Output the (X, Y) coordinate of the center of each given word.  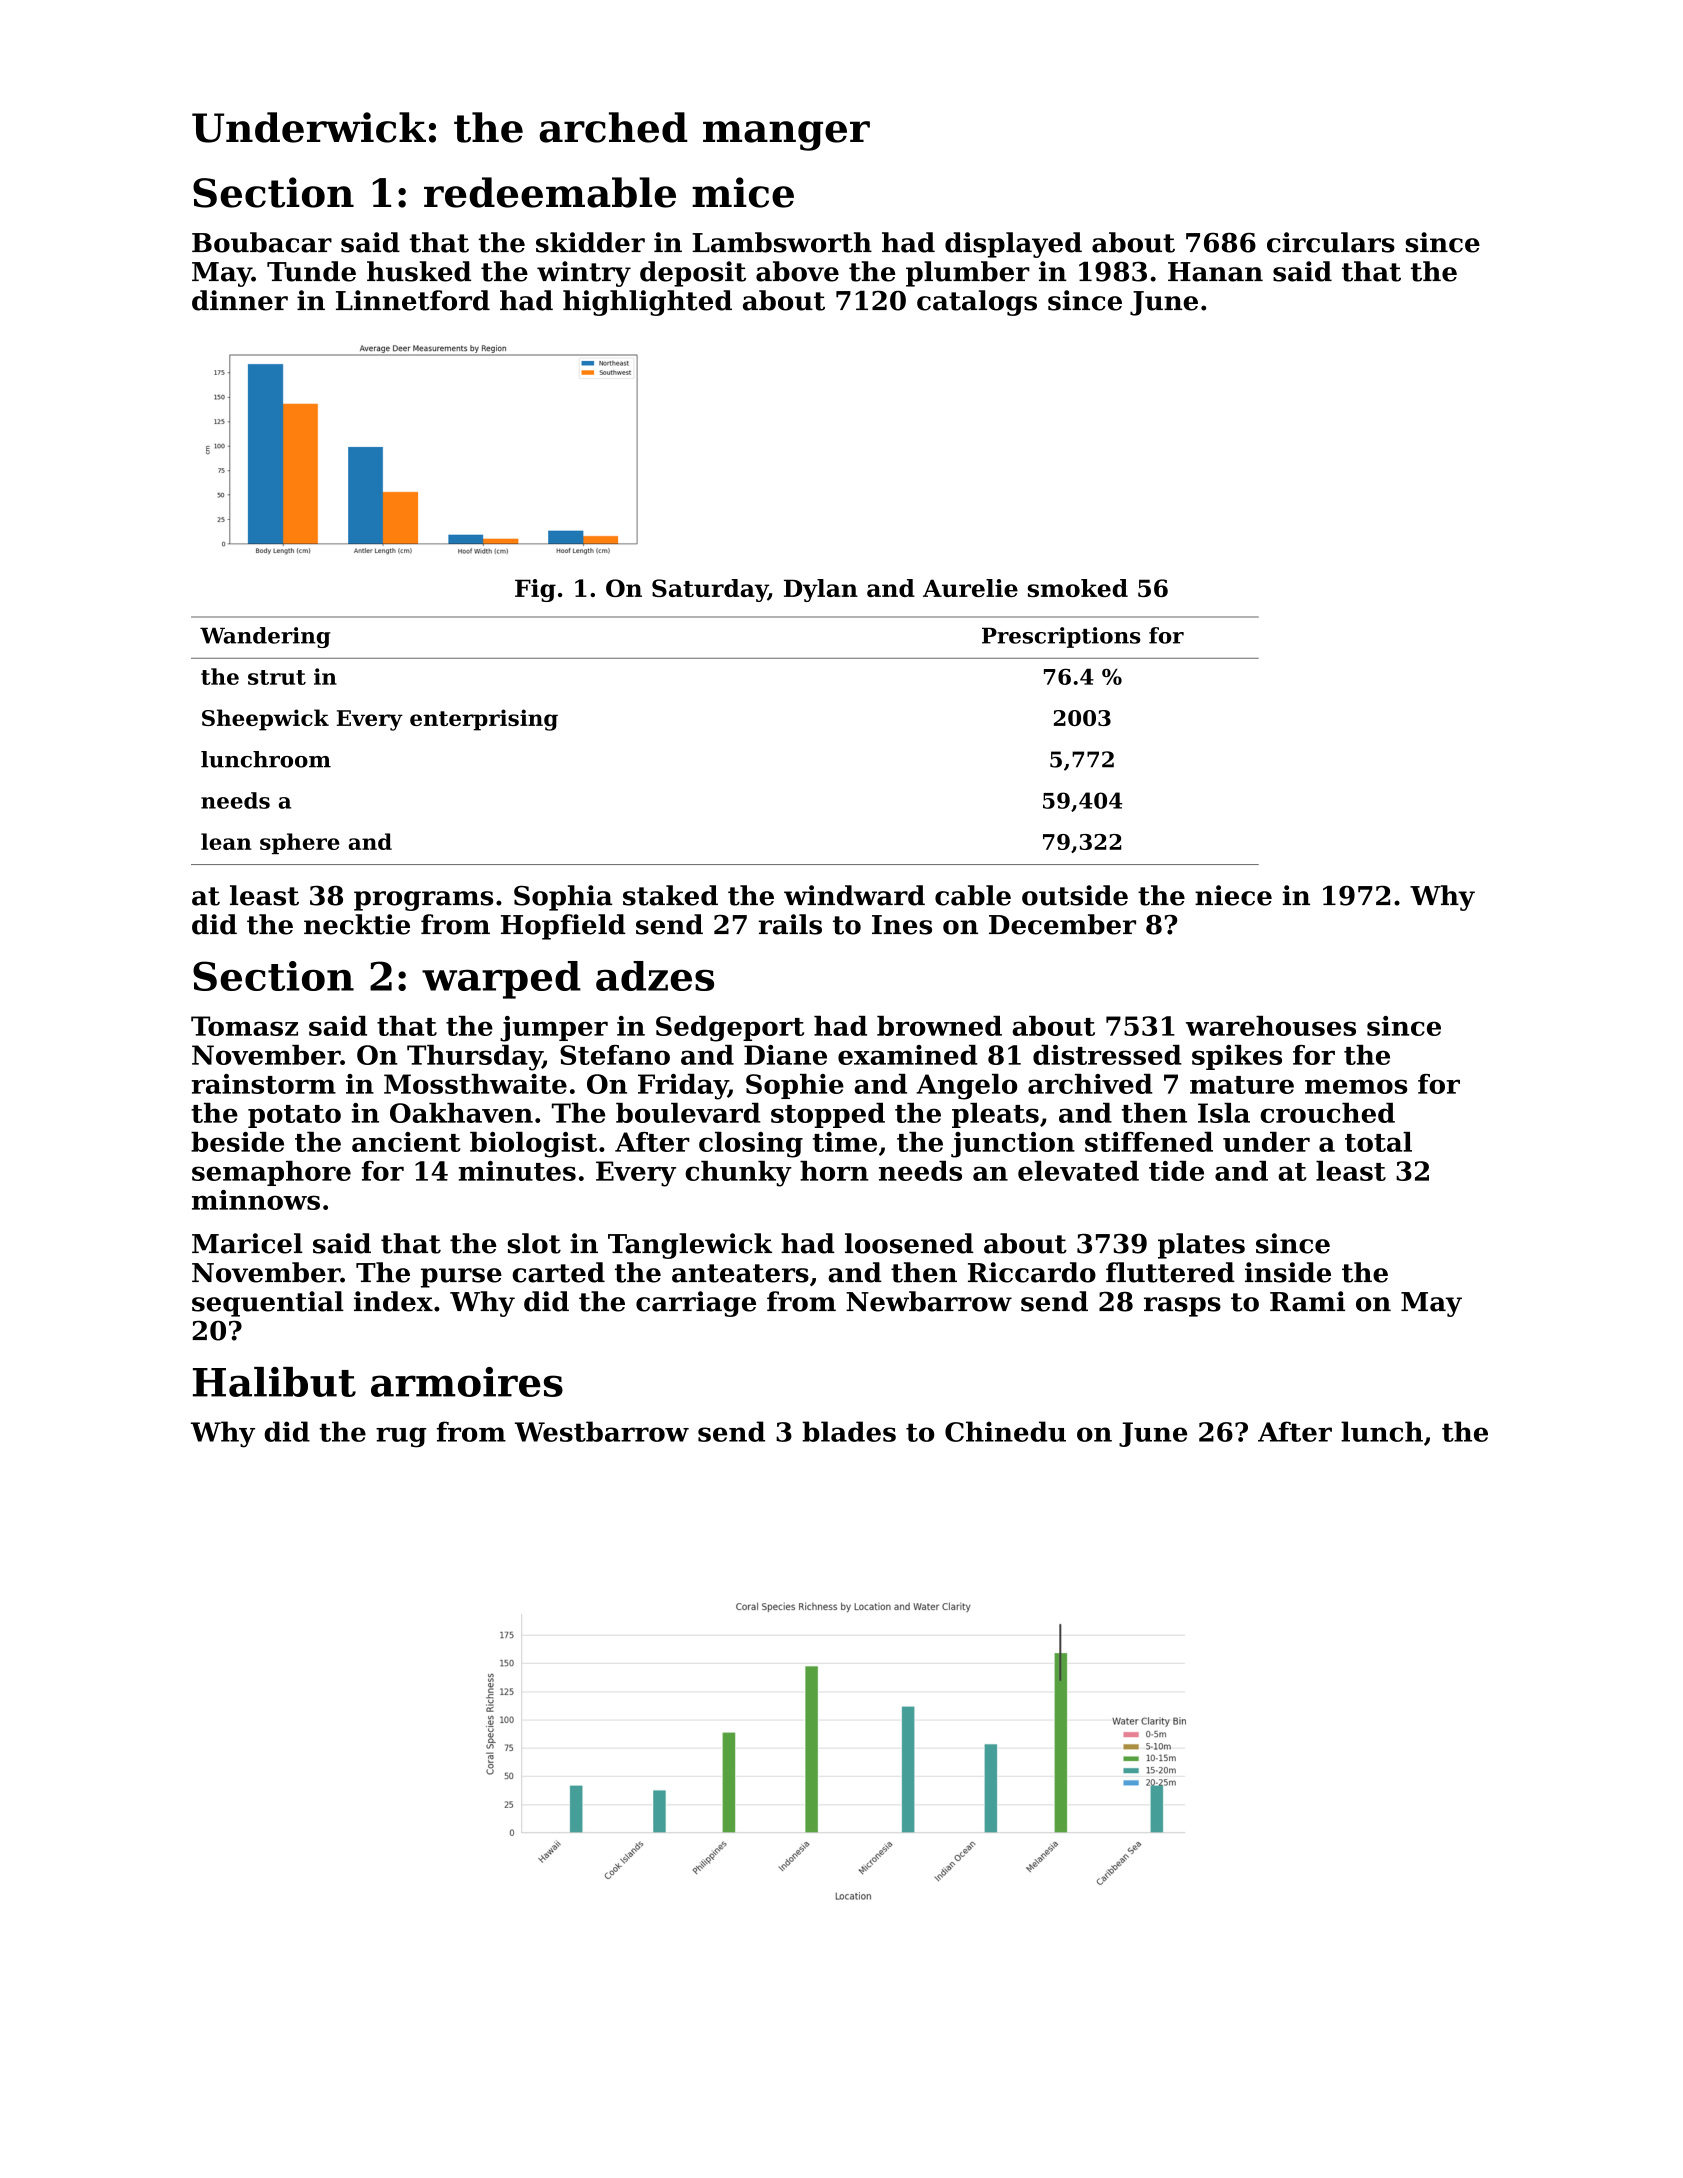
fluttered (1170, 1272)
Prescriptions (1061, 637)
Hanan (1215, 272)
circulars (1331, 242)
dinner (240, 300)
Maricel (247, 1243)
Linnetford (413, 300)
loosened (909, 1243)
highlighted (647, 303)
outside (1075, 895)
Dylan (821, 590)
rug (401, 1437)
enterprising (484, 720)
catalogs (977, 303)
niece (1233, 895)
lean (226, 841)
